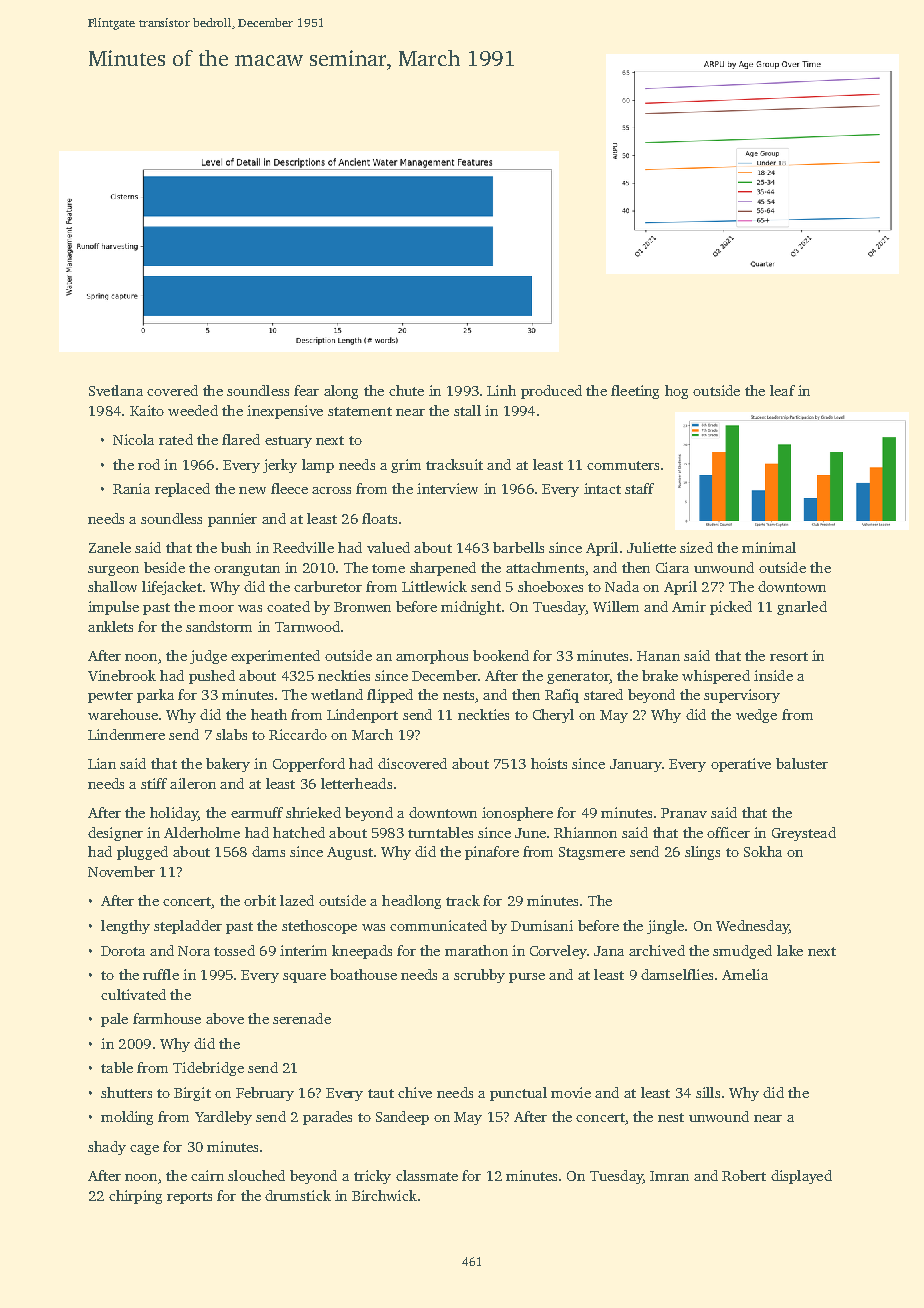  Describe the element at coordinates (107, 1148) in the screenshot. I see `shady` at that location.
